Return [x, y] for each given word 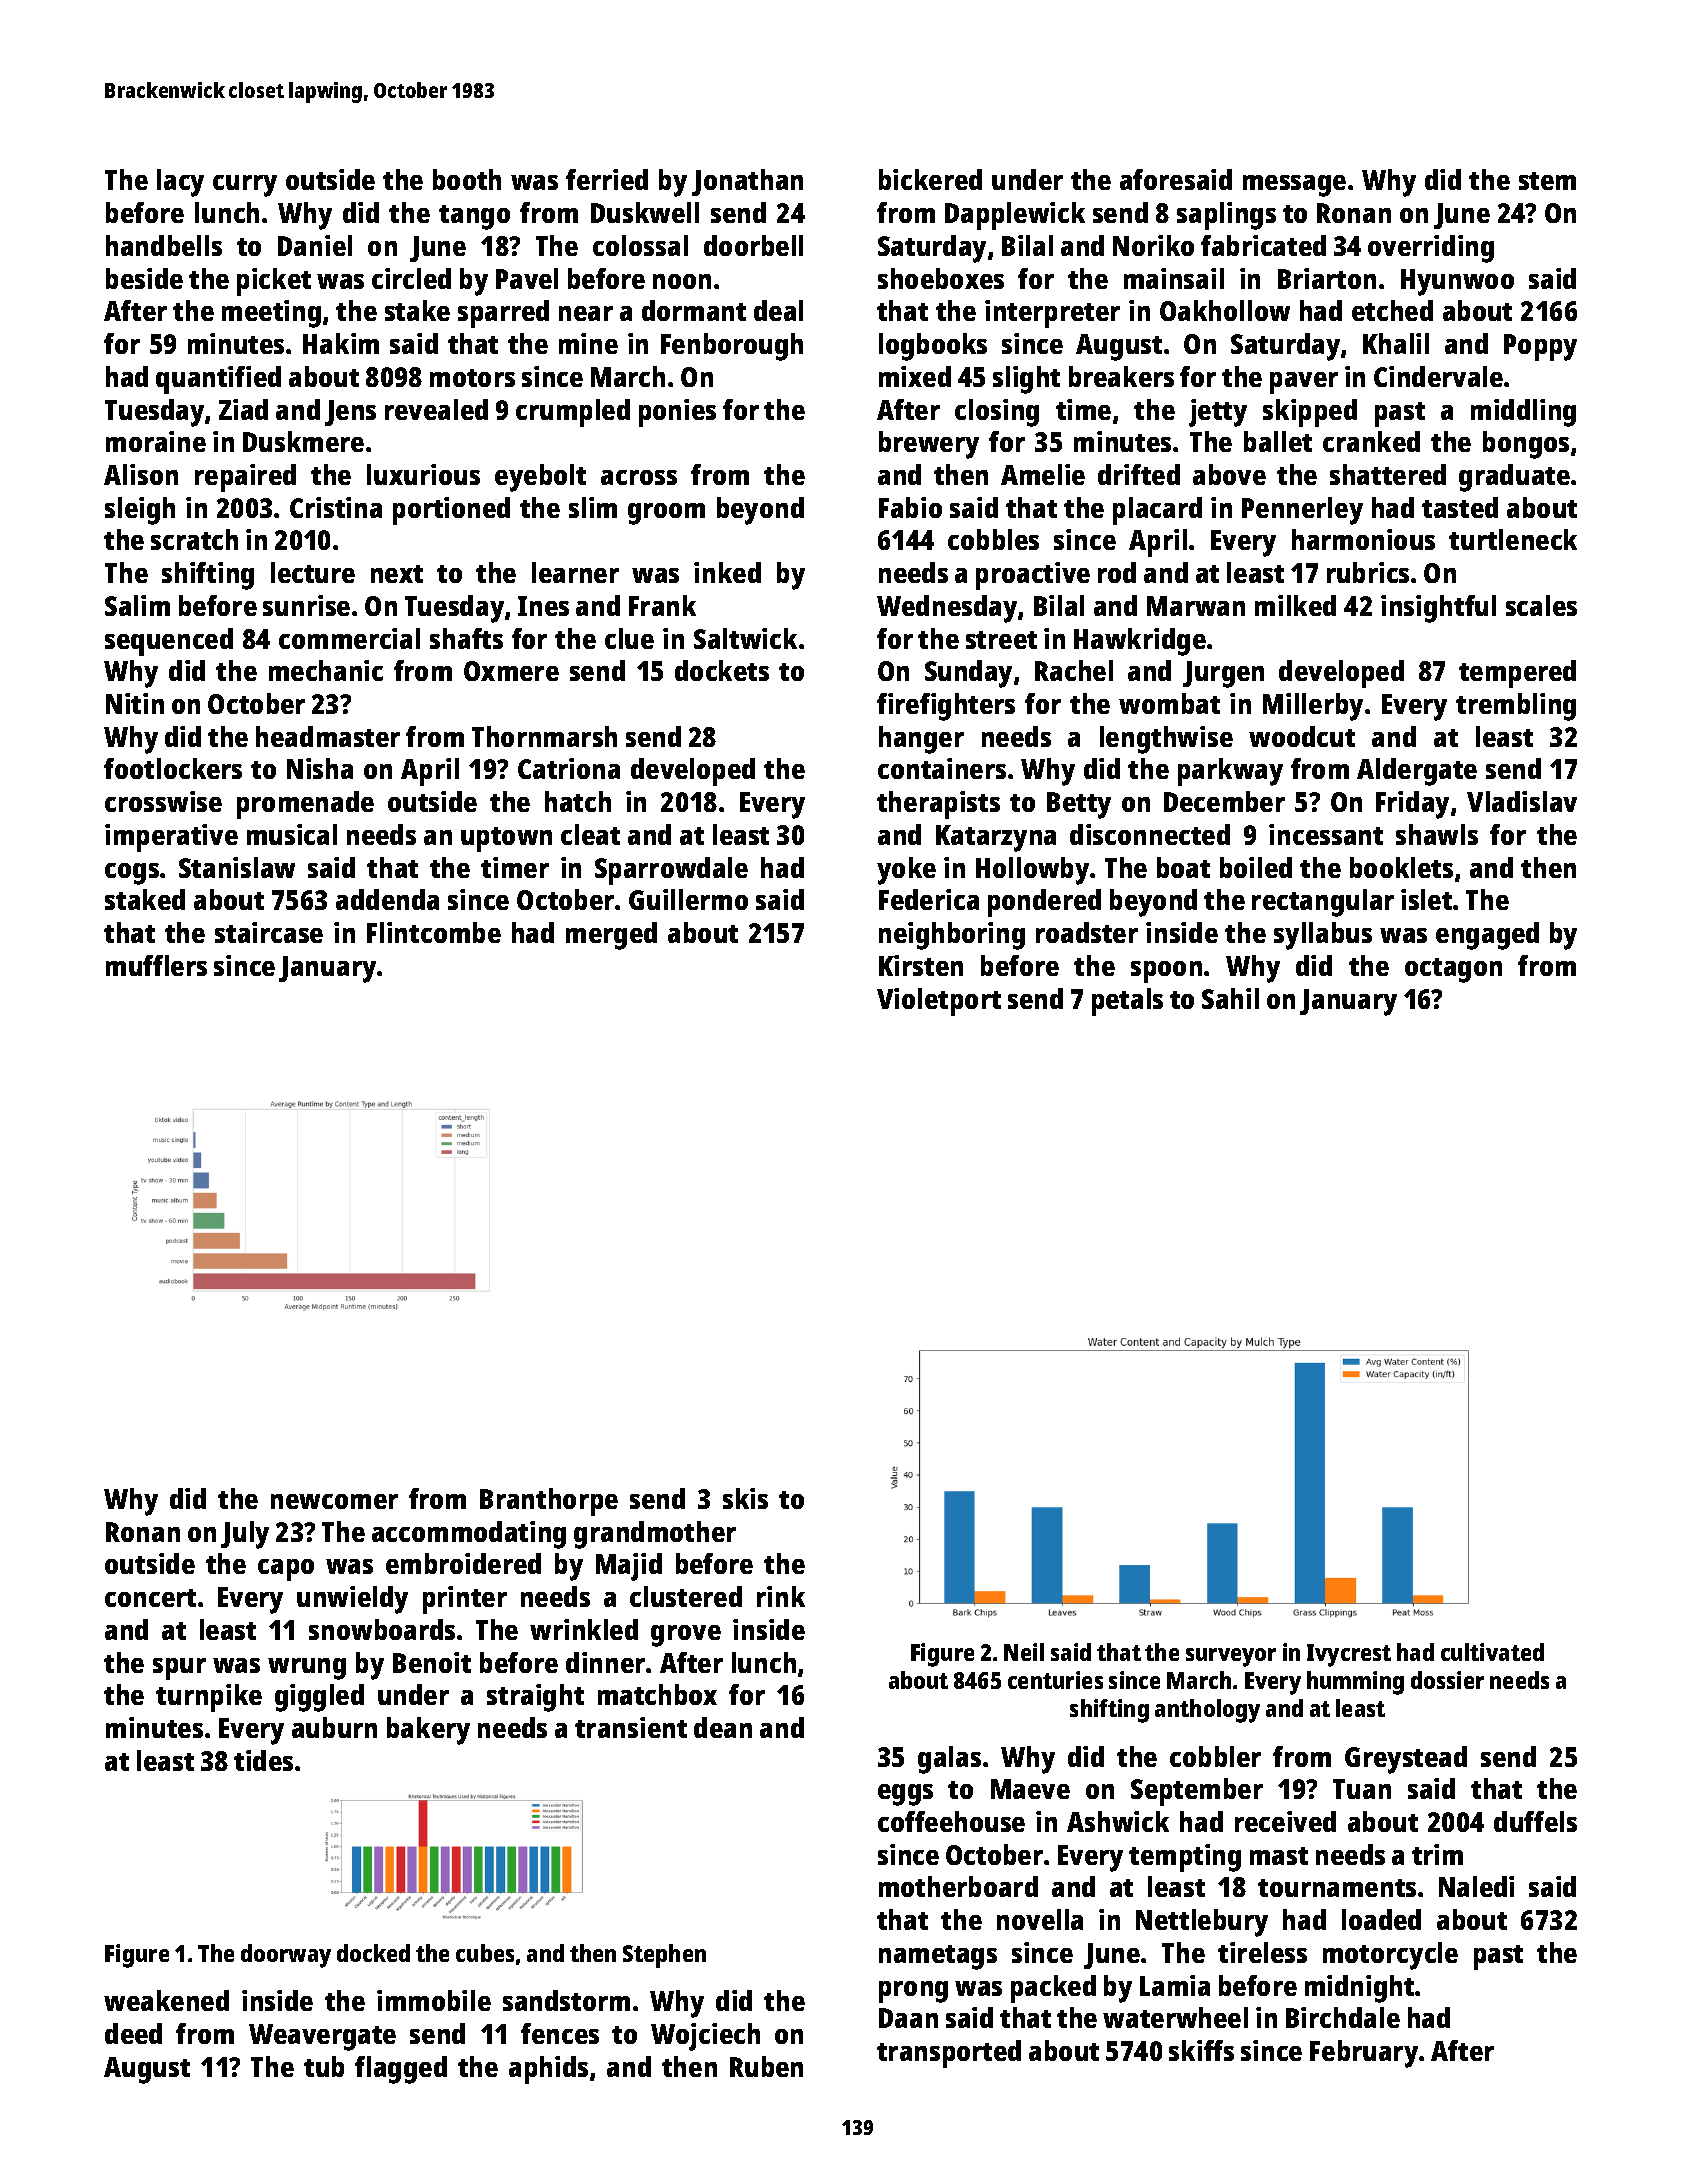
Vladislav [1522, 801]
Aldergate [1417, 772]
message [1294, 186]
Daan [908, 2018]
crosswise [163, 801]
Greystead [1406, 1760]
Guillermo [688, 899]
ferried [607, 179]
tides [263, 1760]
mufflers [156, 965]
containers [942, 768]
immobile [434, 2000]
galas [949, 1760]
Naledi [1476, 1886]
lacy [180, 183]
